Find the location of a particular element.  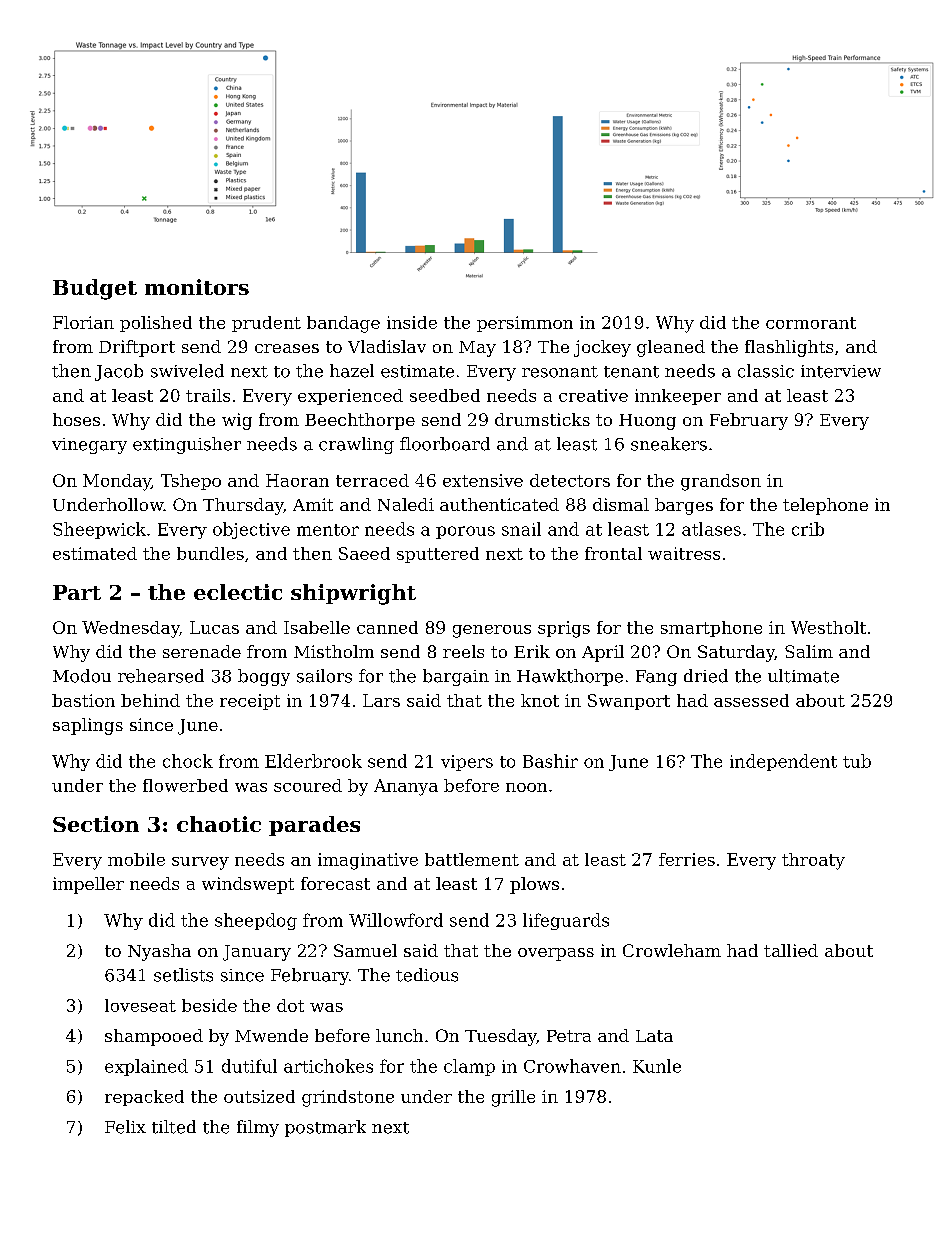

Kunle is located at coordinates (657, 1066).
